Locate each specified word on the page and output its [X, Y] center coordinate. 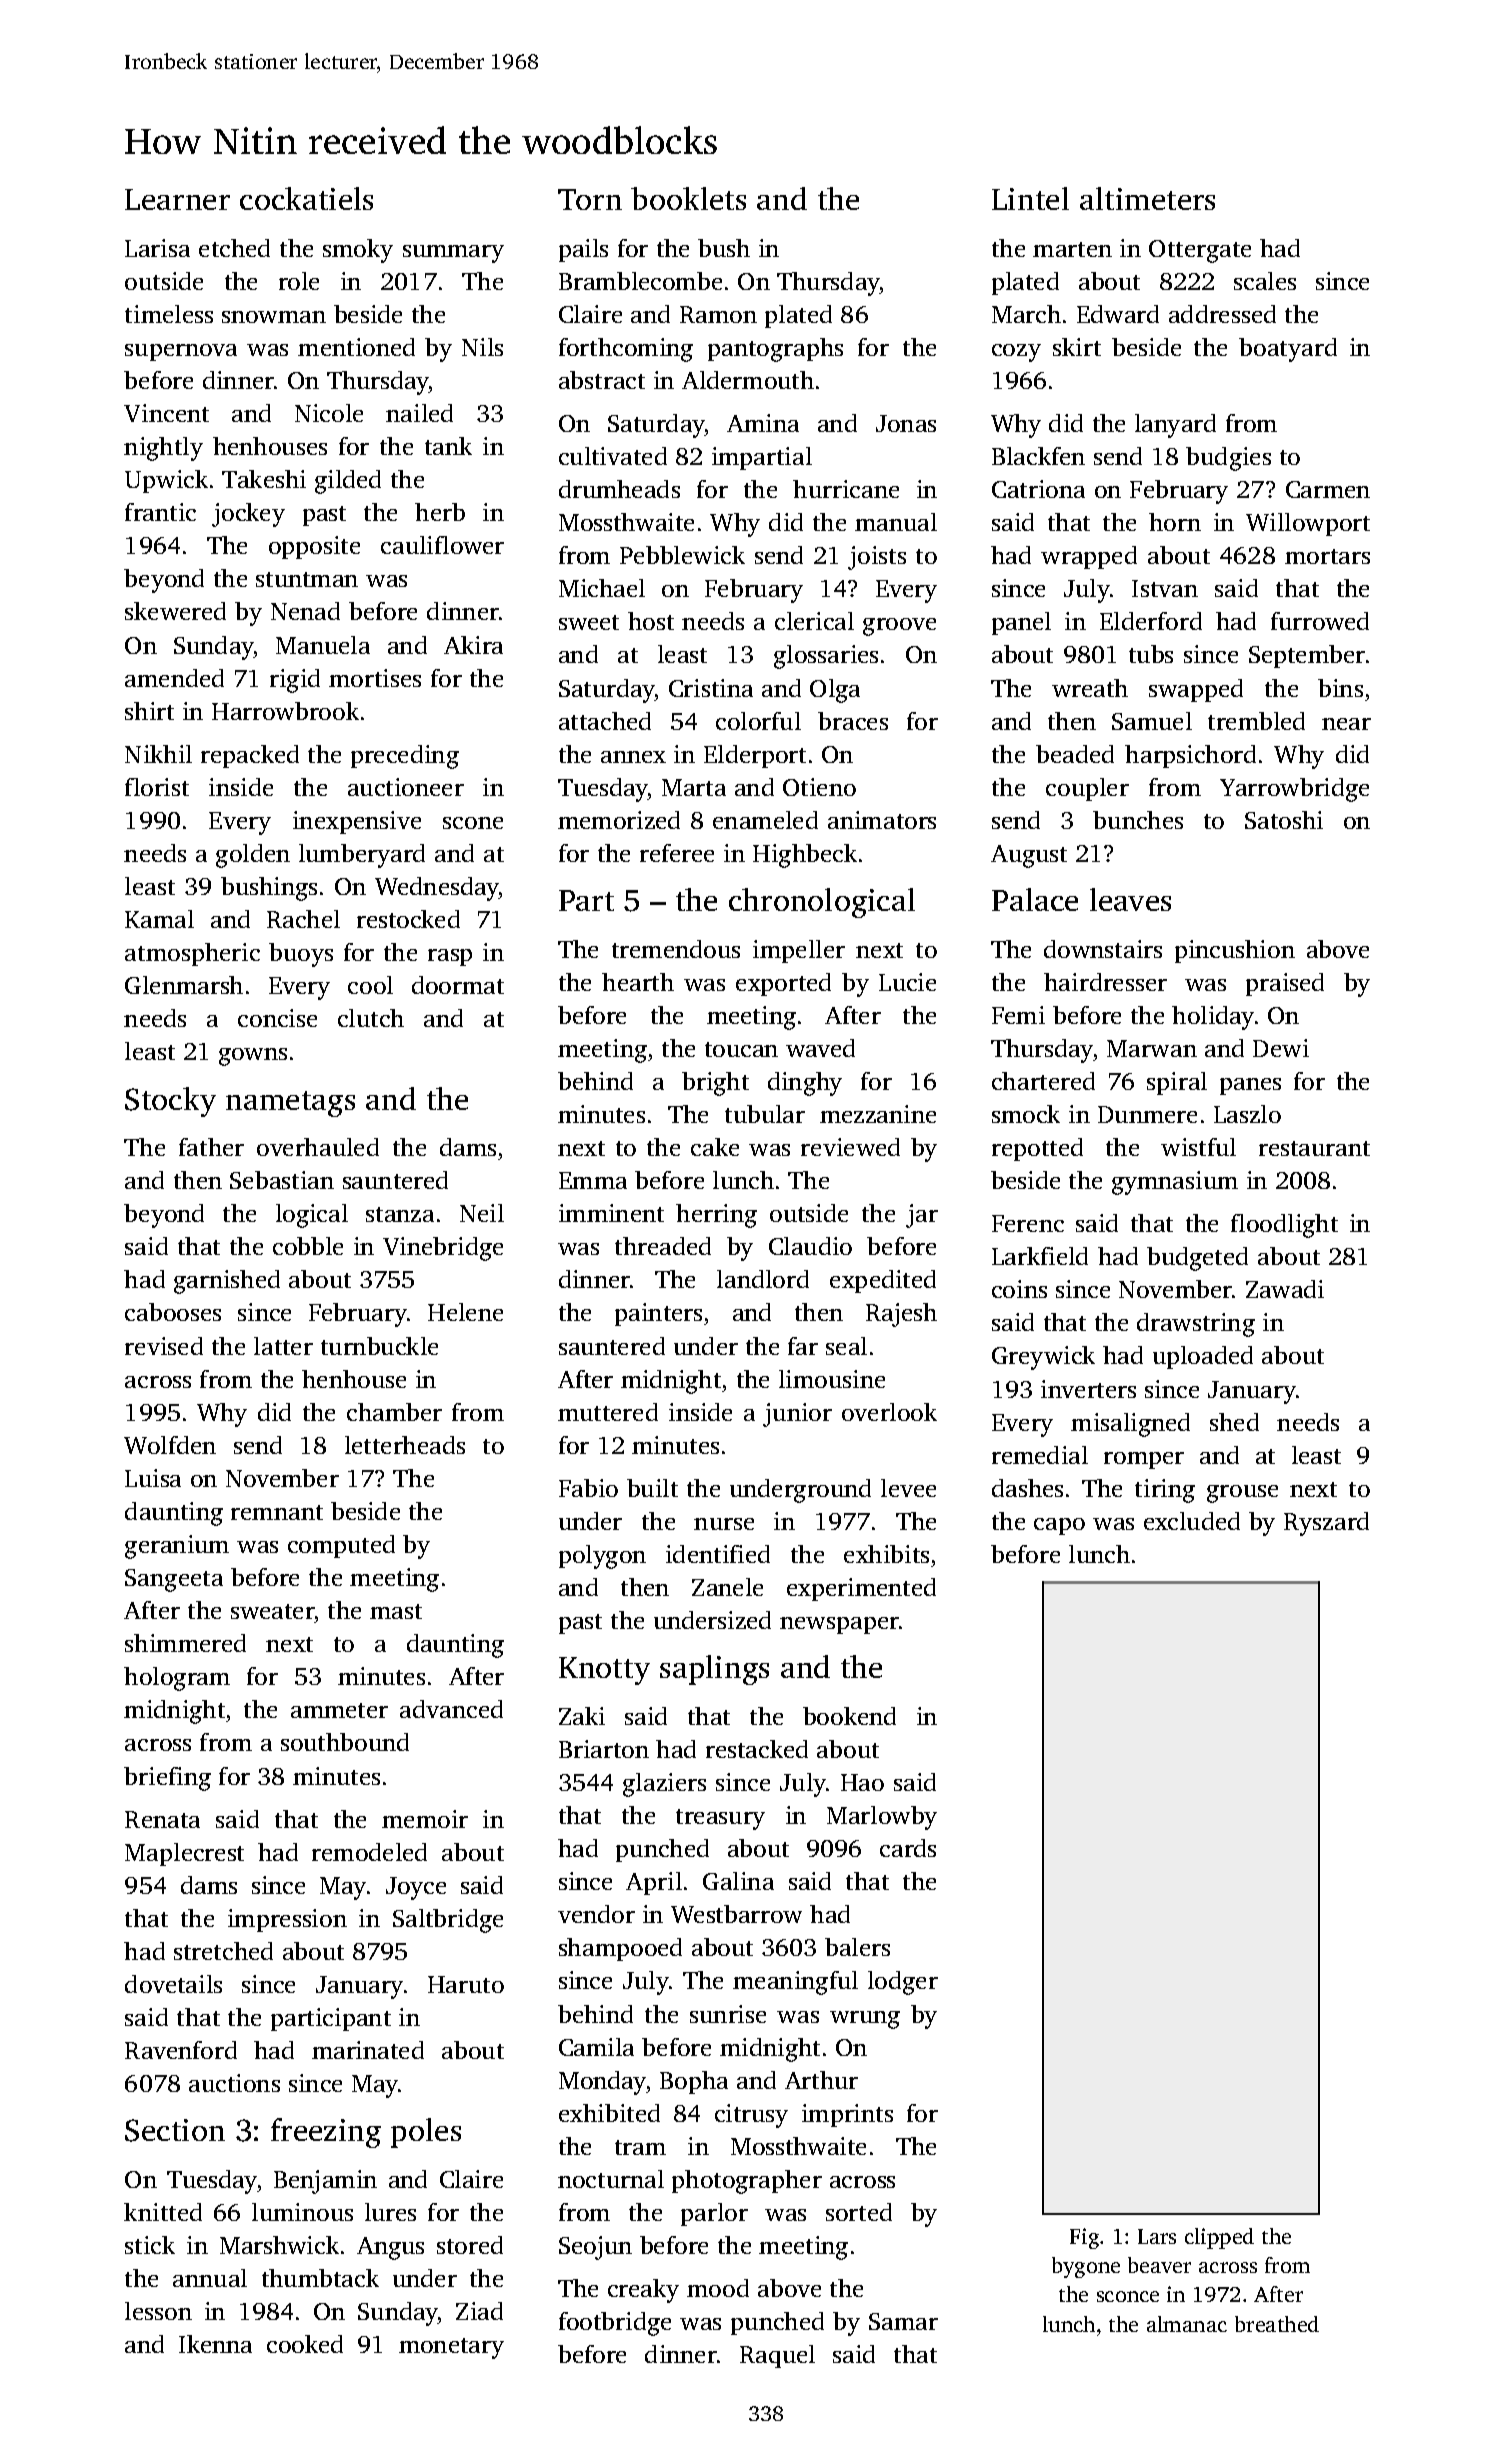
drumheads [619, 489]
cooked [305, 2344]
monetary [451, 2348]
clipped [1219, 2238]
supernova [181, 352]
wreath [1090, 688]
